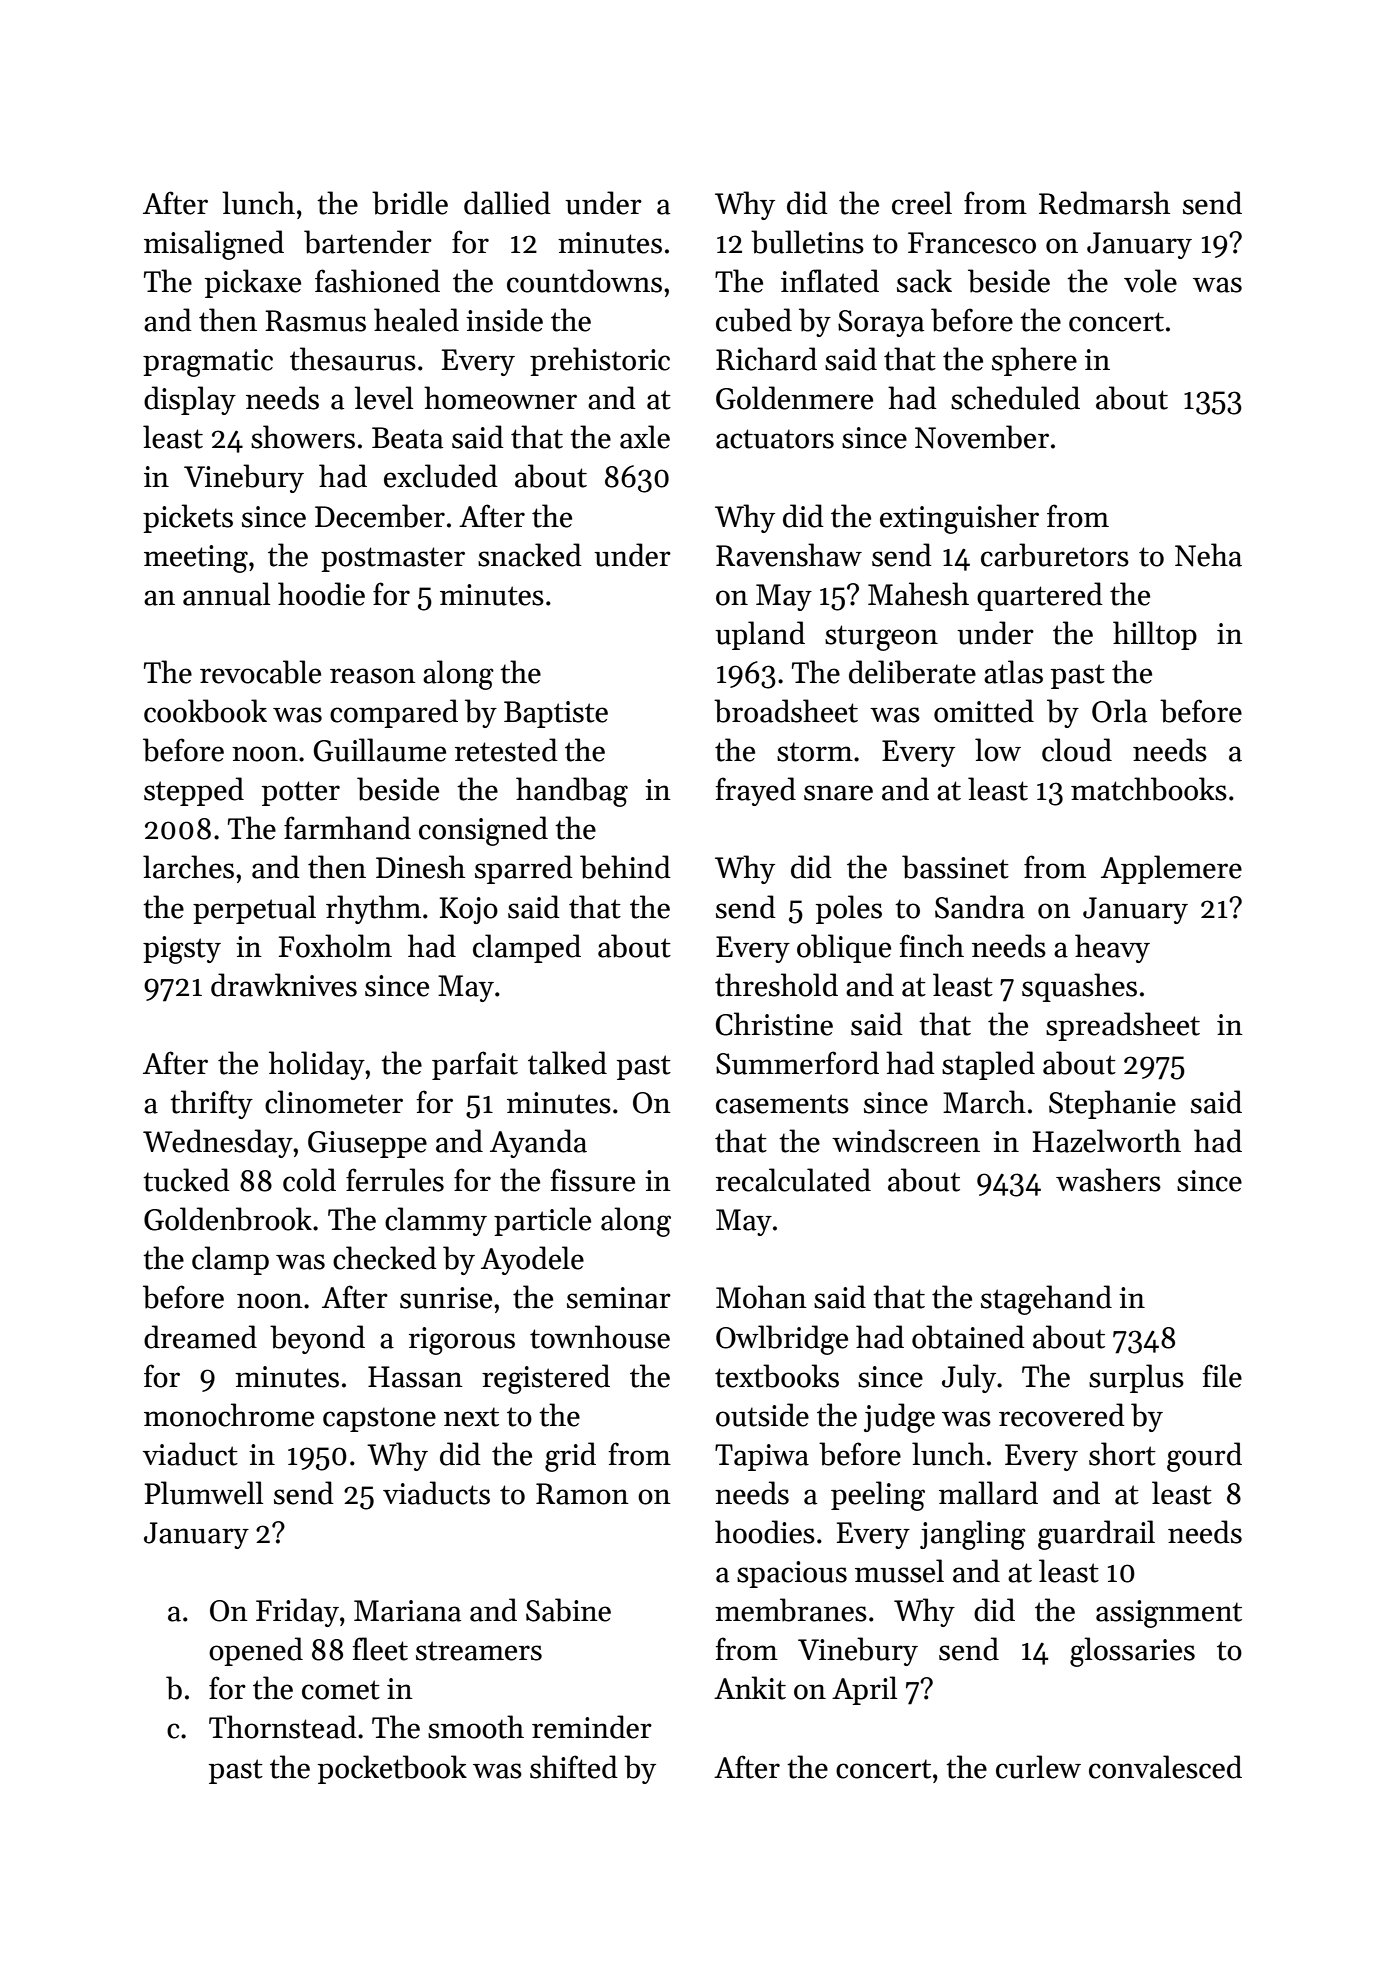 This image has width=1386, height=1969. Describe the element at coordinates (373, 676) in the image. I see `reason` at that location.
